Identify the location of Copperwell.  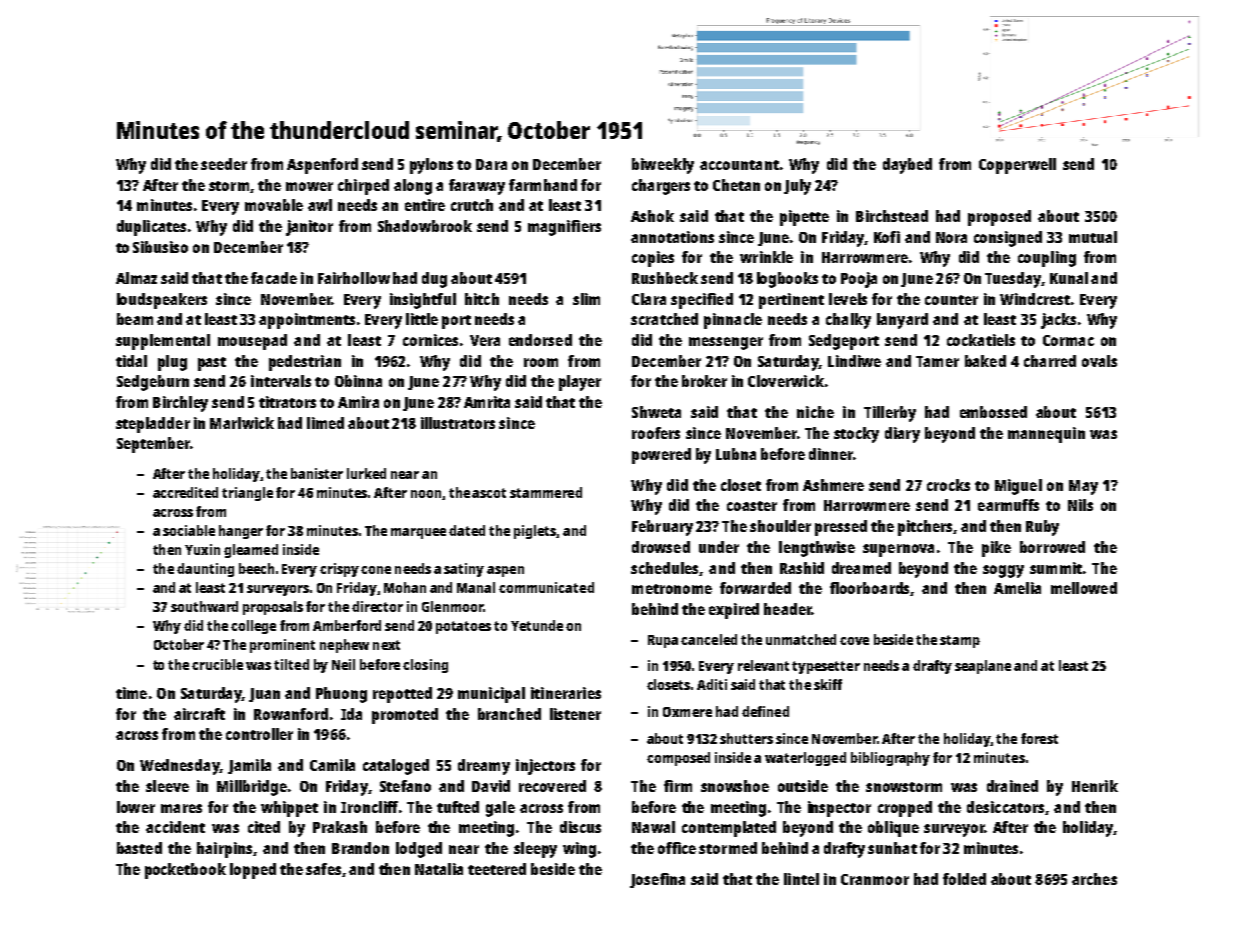
(1017, 166).
